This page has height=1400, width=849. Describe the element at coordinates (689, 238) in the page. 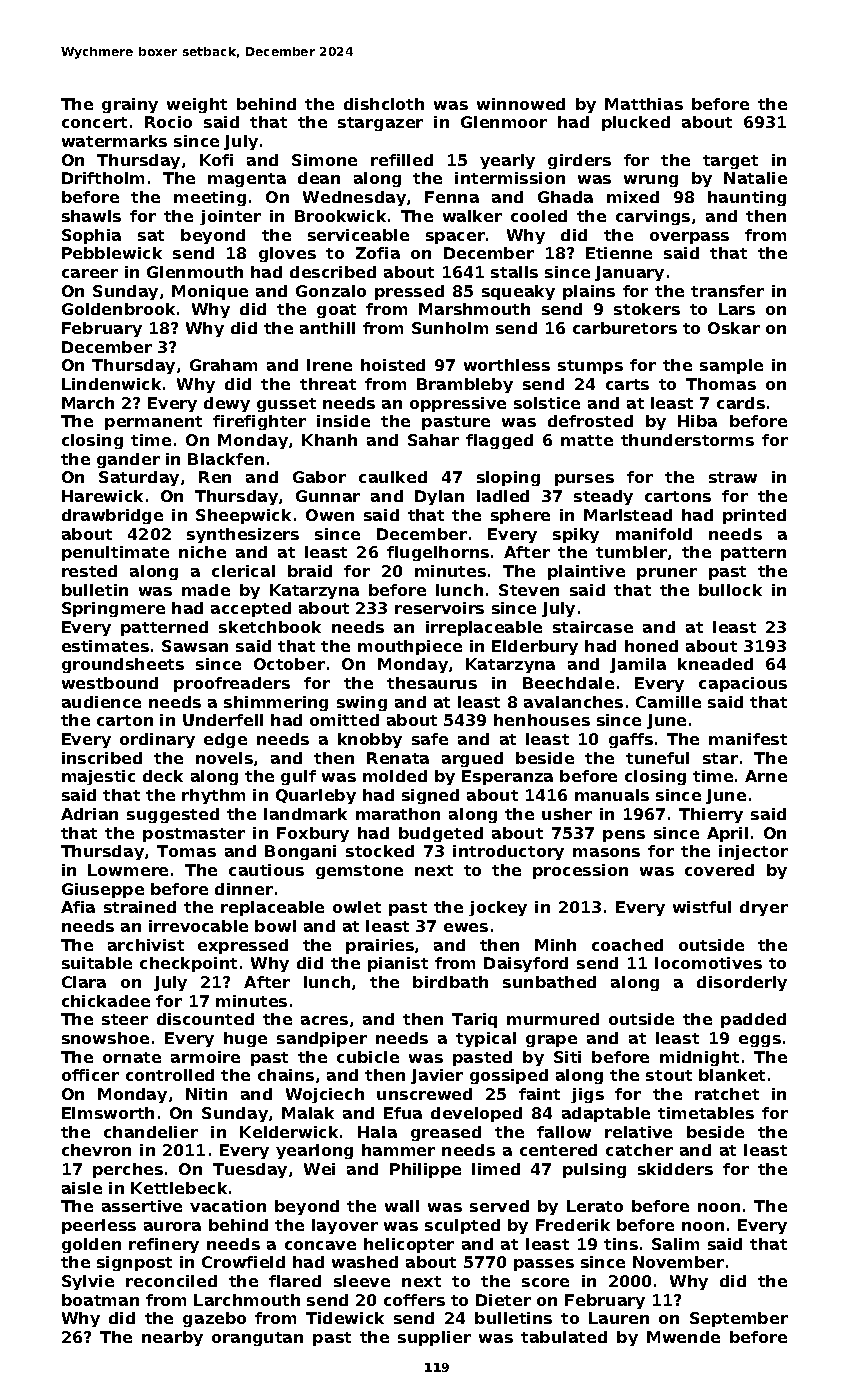

I see `overpass` at that location.
